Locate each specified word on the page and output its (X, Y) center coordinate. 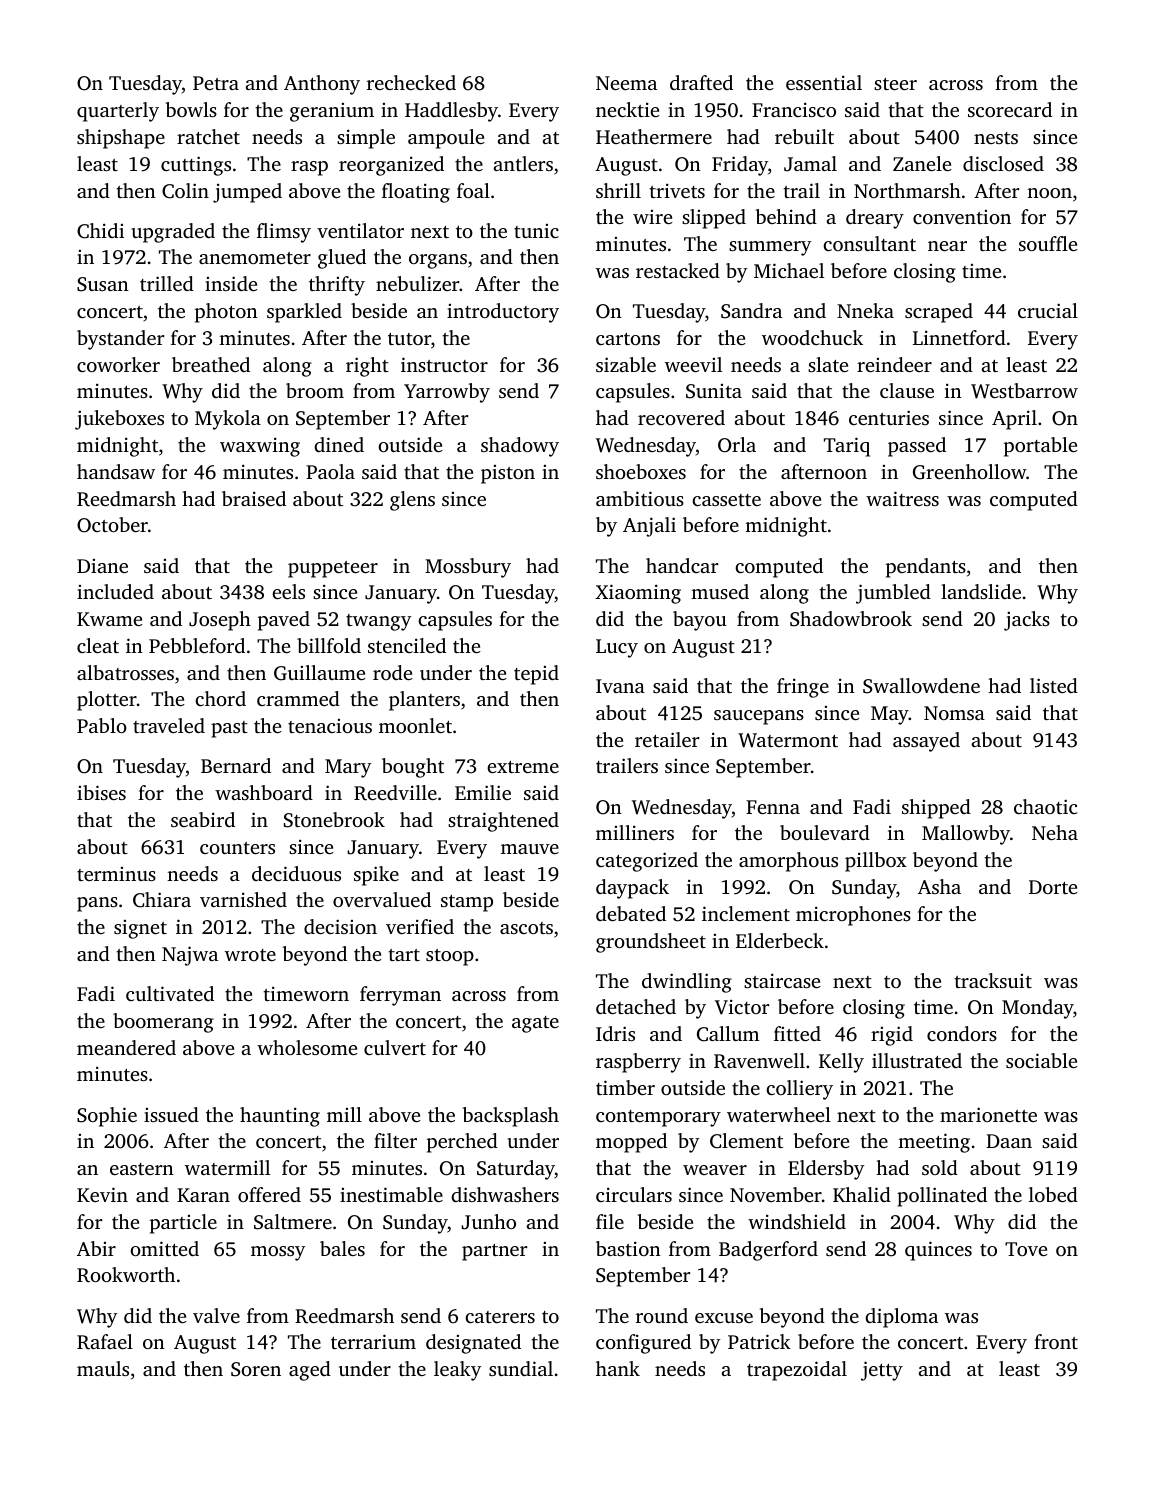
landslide (981, 591)
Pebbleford (197, 645)
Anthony (322, 85)
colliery (799, 1090)
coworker (118, 364)
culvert (395, 1047)
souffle (1048, 243)
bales (342, 1248)
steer (895, 84)
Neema (626, 83)
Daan (1009, 1141)
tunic (536, 231)
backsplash (511, 1117)
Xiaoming (638, 594)
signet (140, 929)
